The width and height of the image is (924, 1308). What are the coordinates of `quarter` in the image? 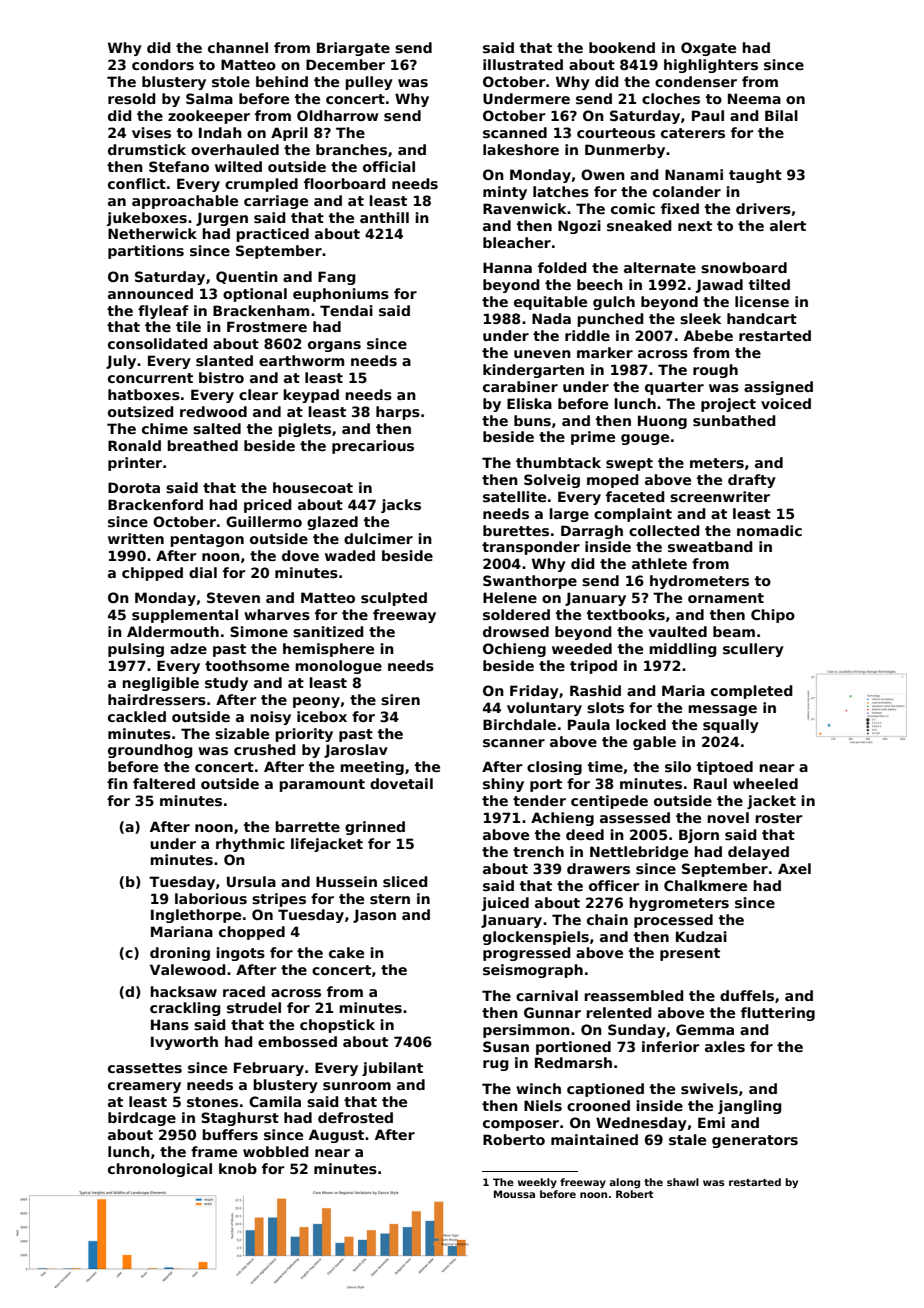 It's located at (674, 388).
